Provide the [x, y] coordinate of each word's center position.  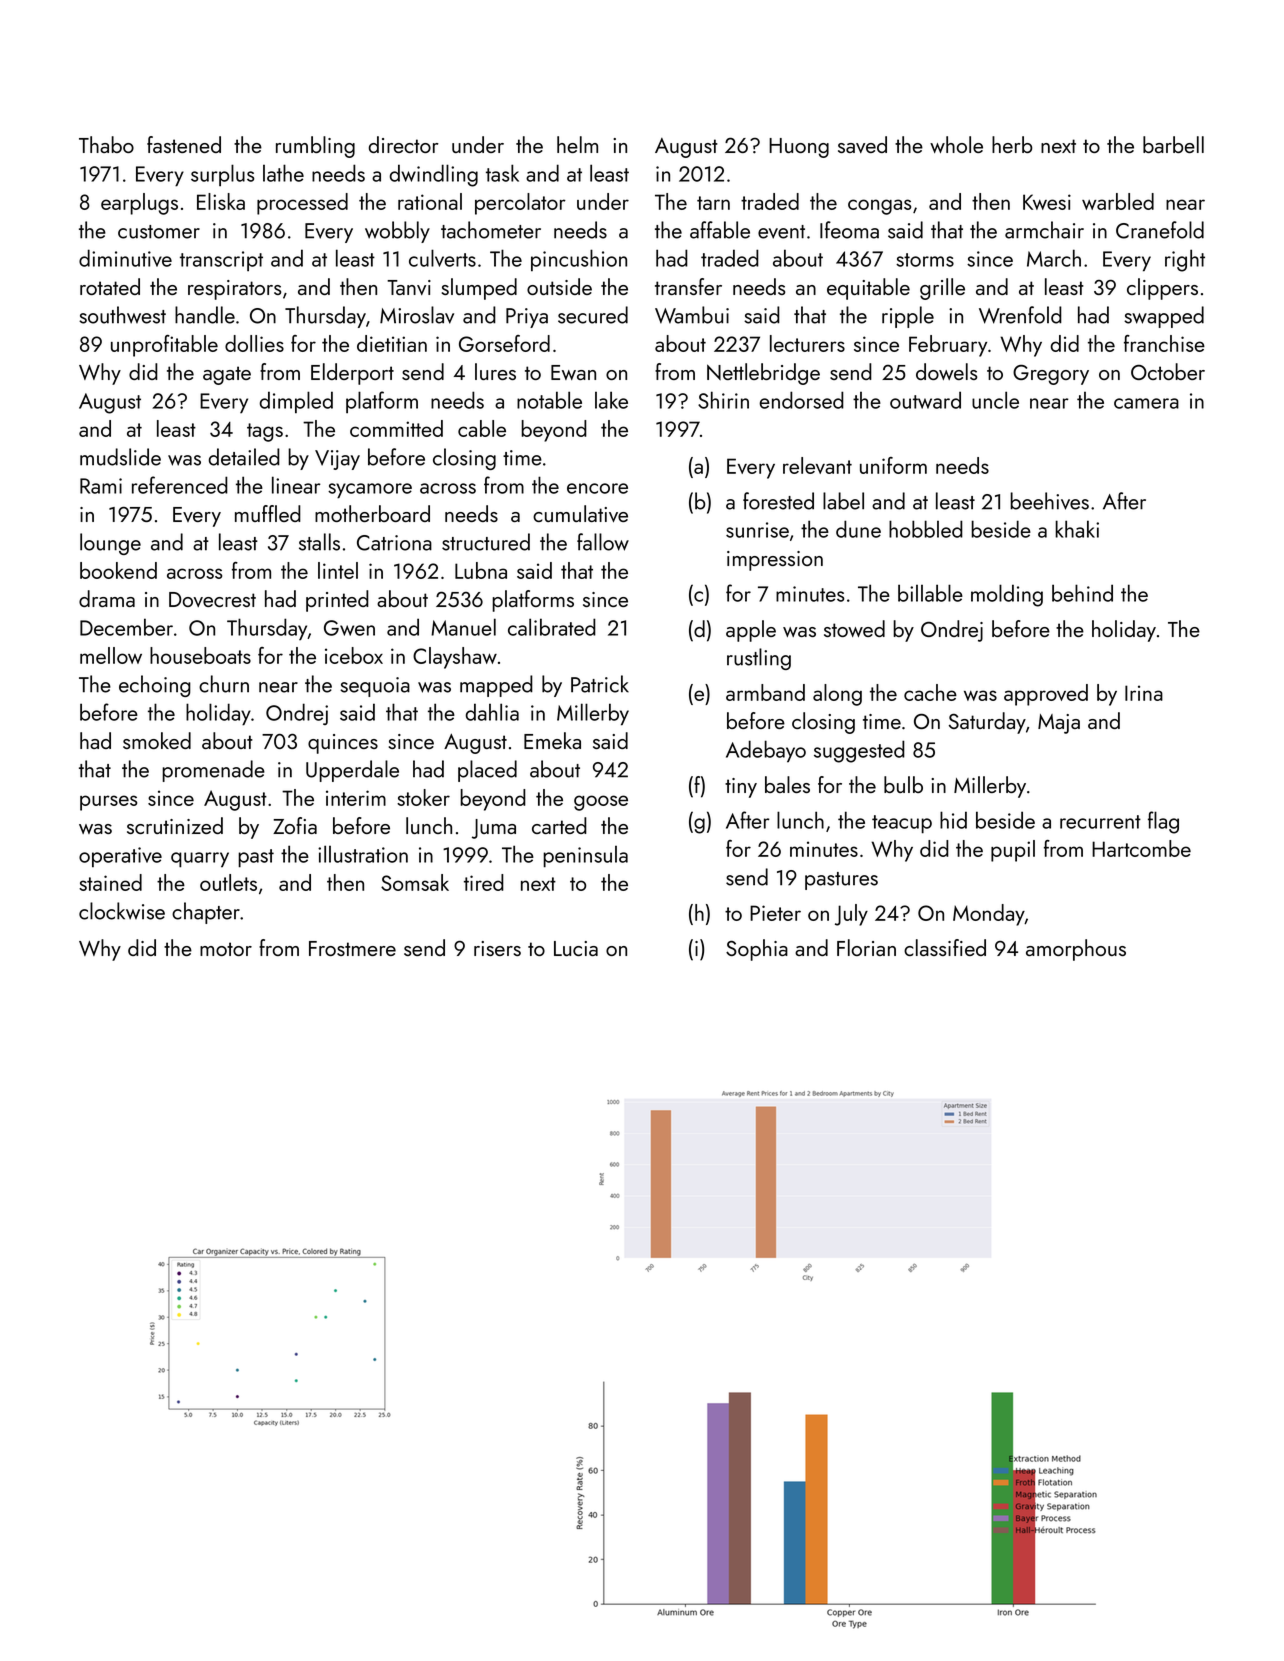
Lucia [576, 948]
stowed [854, 628]
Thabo [106, 144]
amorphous [1076, 950]
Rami [101, 486]
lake [611, 400]
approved [1046, 695]
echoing [155, 686]
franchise [1164, 343]
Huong [799, 148]
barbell [1173, 144]
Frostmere [352, 948]
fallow [603, 542]
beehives [1049, 501]
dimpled [296, 402]
